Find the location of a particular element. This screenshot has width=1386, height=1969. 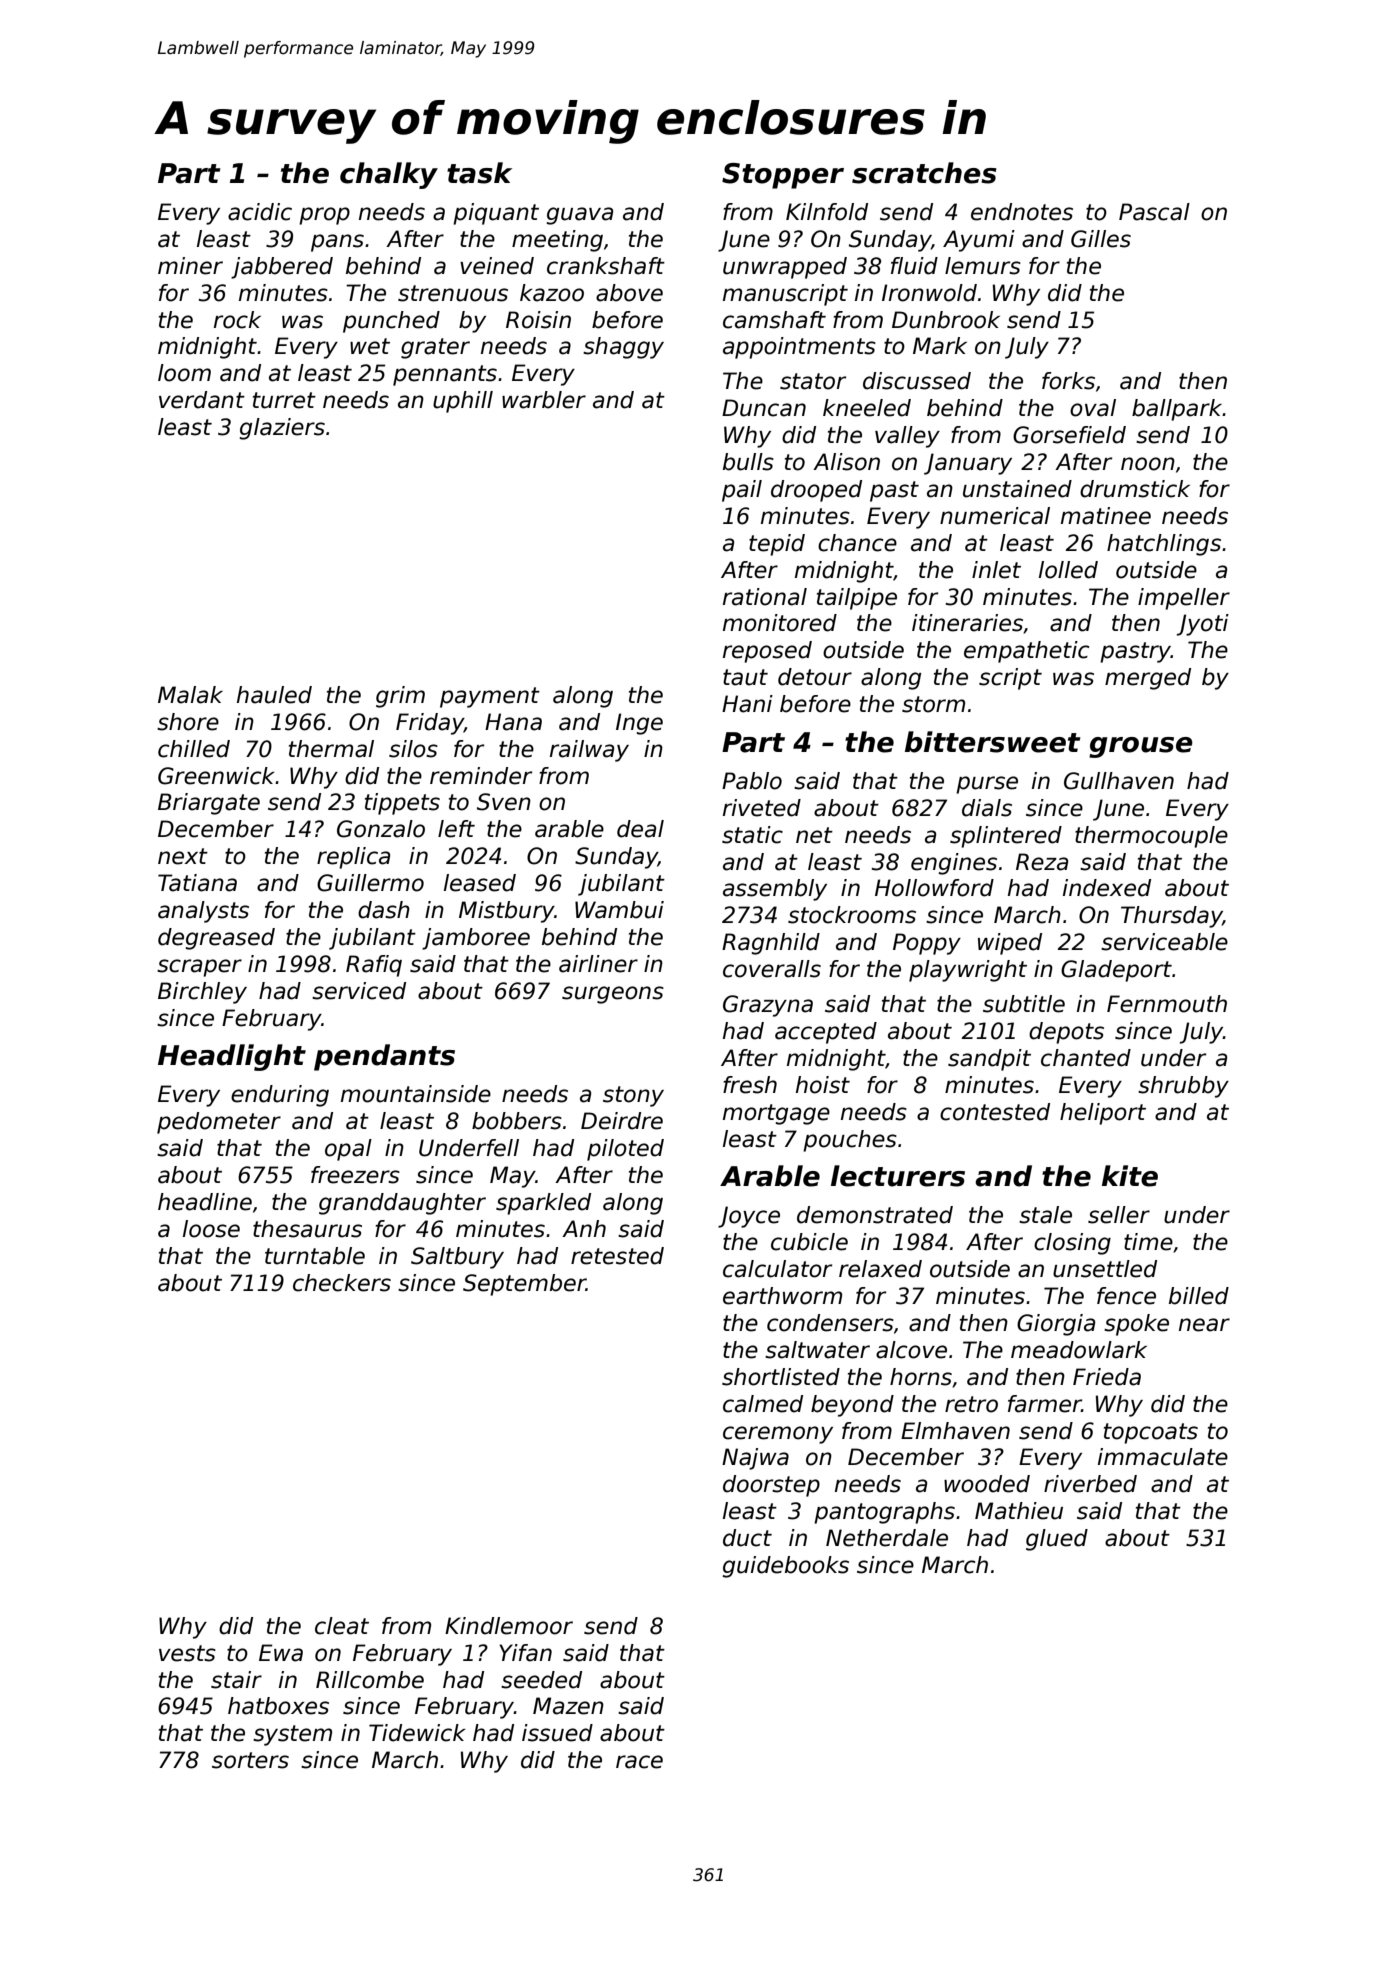

relaxed is located at coordinates (880, 1269).
